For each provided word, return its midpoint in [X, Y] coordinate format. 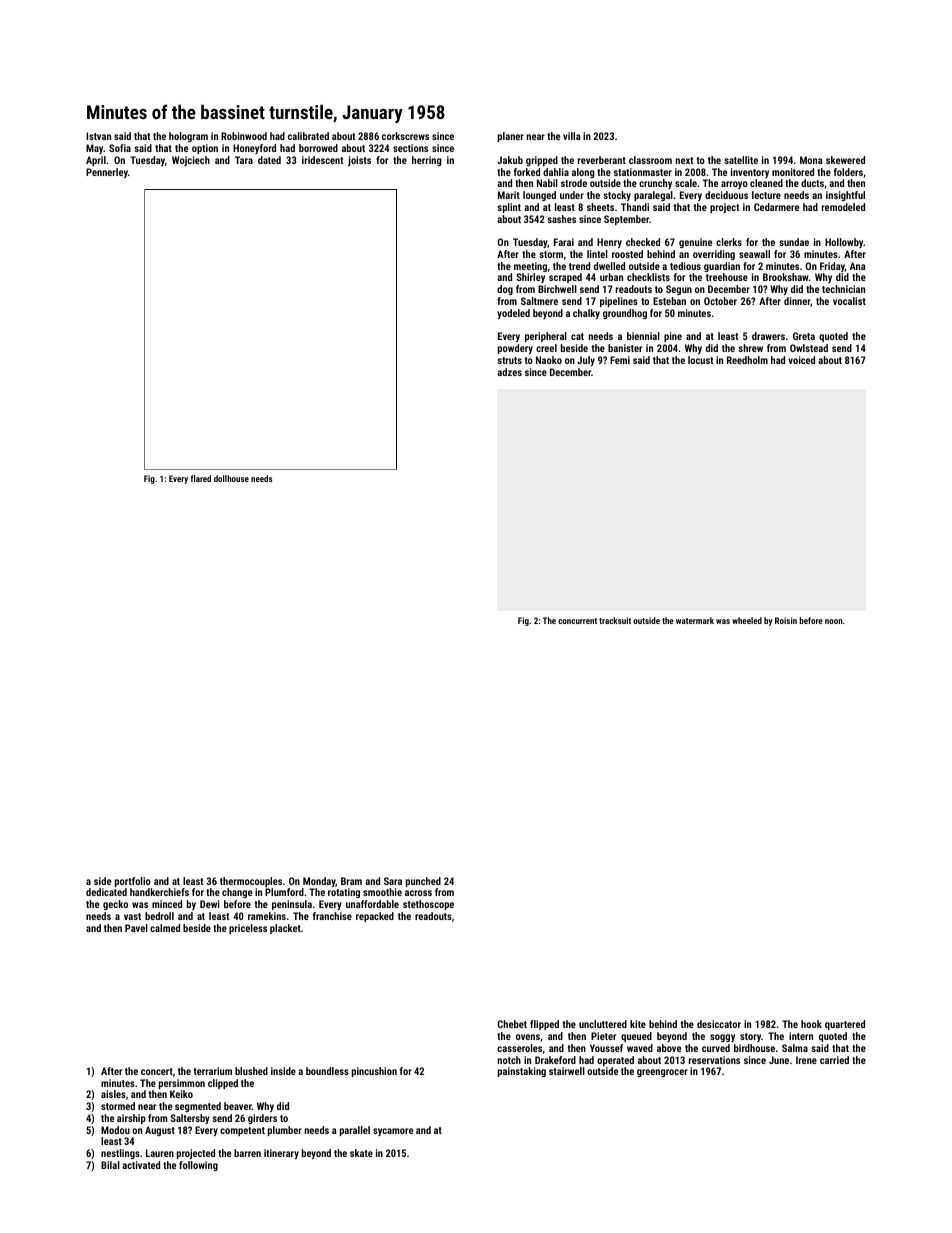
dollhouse [231, 478]
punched [423, 882]
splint [509, 208]
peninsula [292, 905]
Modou [115, 1130]
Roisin [786, 620]
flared [200, 478]
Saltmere [539, 301]
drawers [768, 336]
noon [834, 621]
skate [361, 1153]
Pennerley [107, 173]
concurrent [577, 621]
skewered [845, 160]
